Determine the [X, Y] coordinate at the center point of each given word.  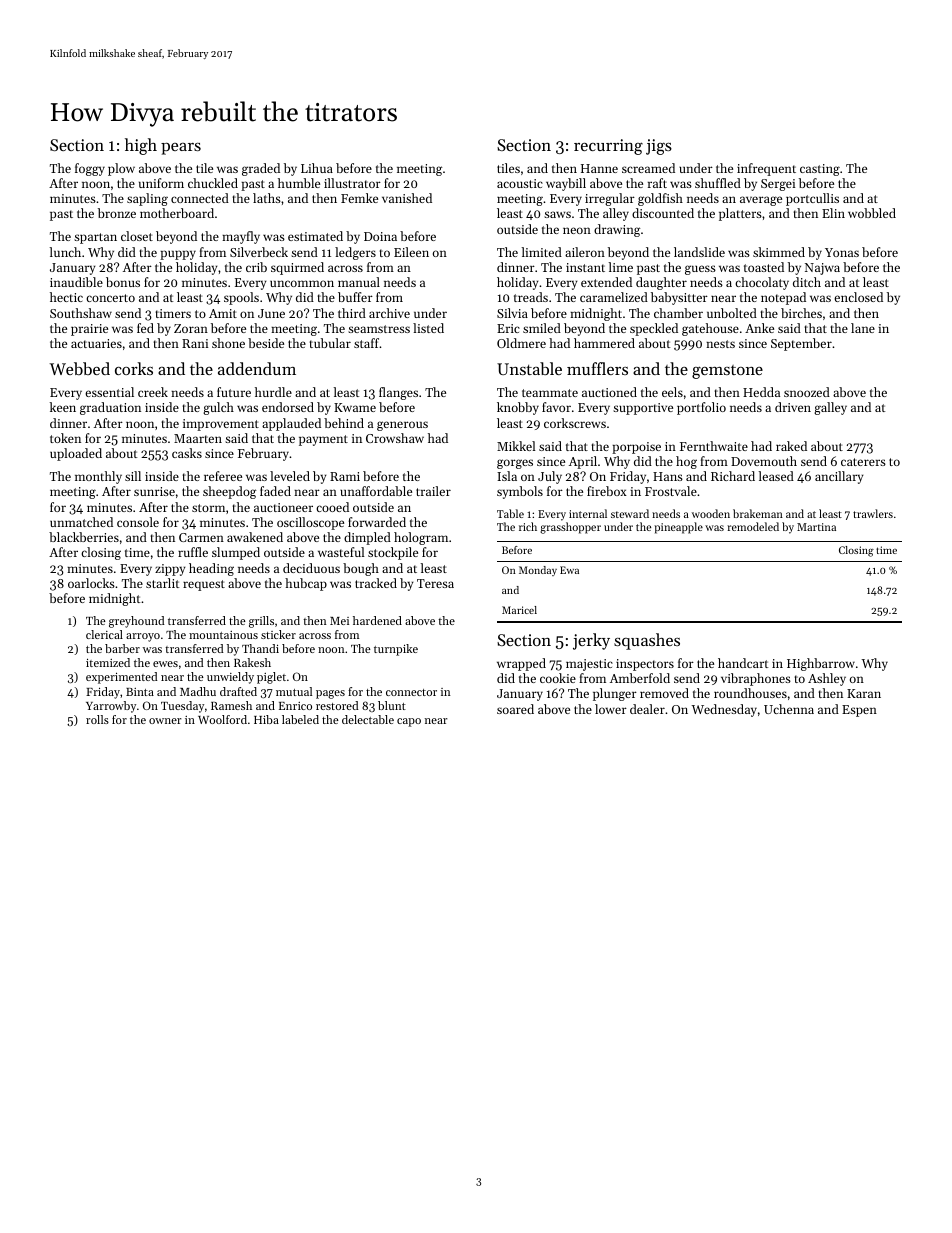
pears [181, 149]
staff [366, 343]
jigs [659, 147]
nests [720, 344]
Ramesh [231, 705]
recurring [608, 147]
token [65, 438]
